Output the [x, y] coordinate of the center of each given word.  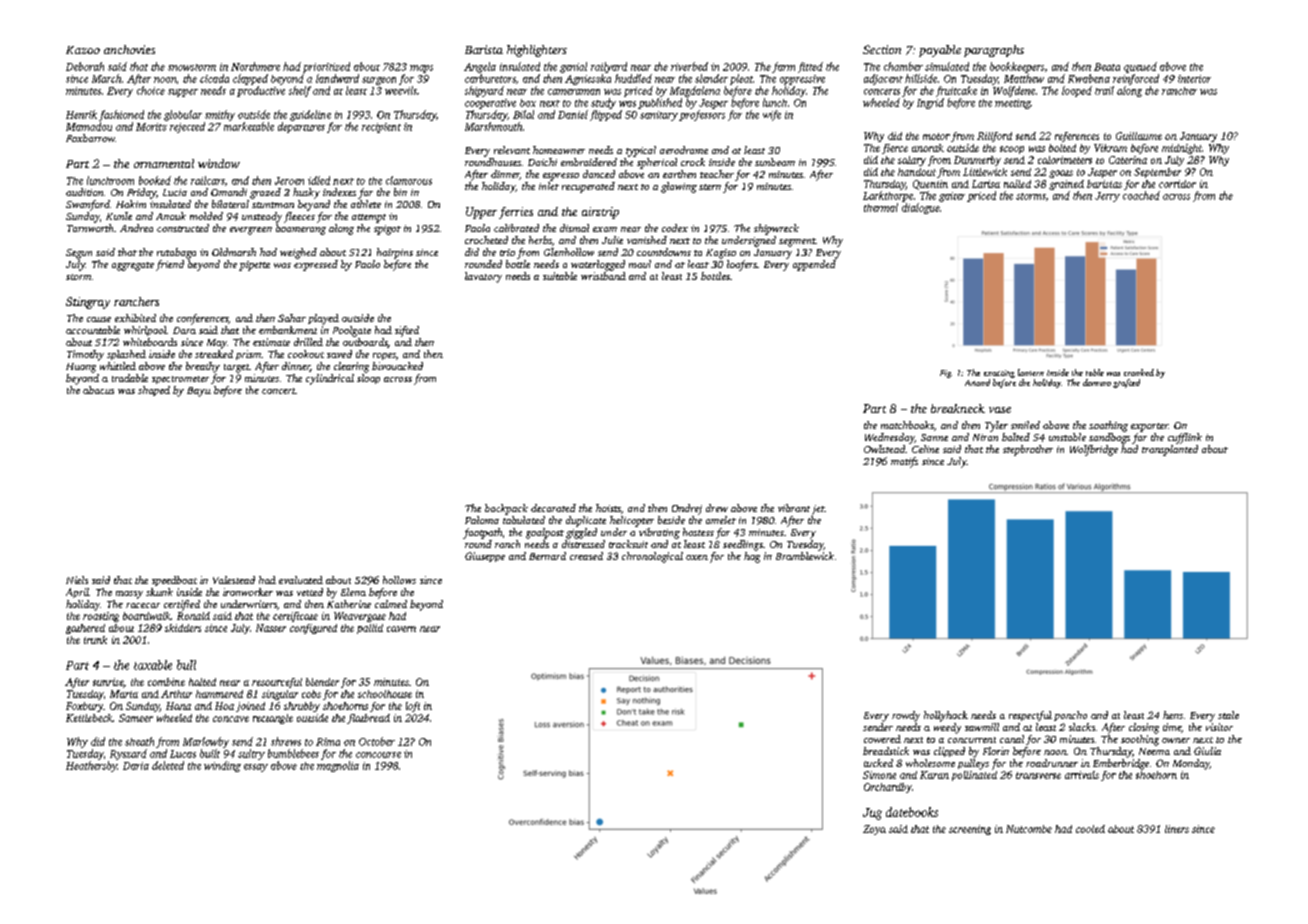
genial [573, 67]
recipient [381, 128]
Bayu [199, 392]
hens [1173, 715]
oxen [697, 557]
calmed [391, 604]
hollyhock [946, 716]
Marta [124, 694]
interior [1194, 79]
